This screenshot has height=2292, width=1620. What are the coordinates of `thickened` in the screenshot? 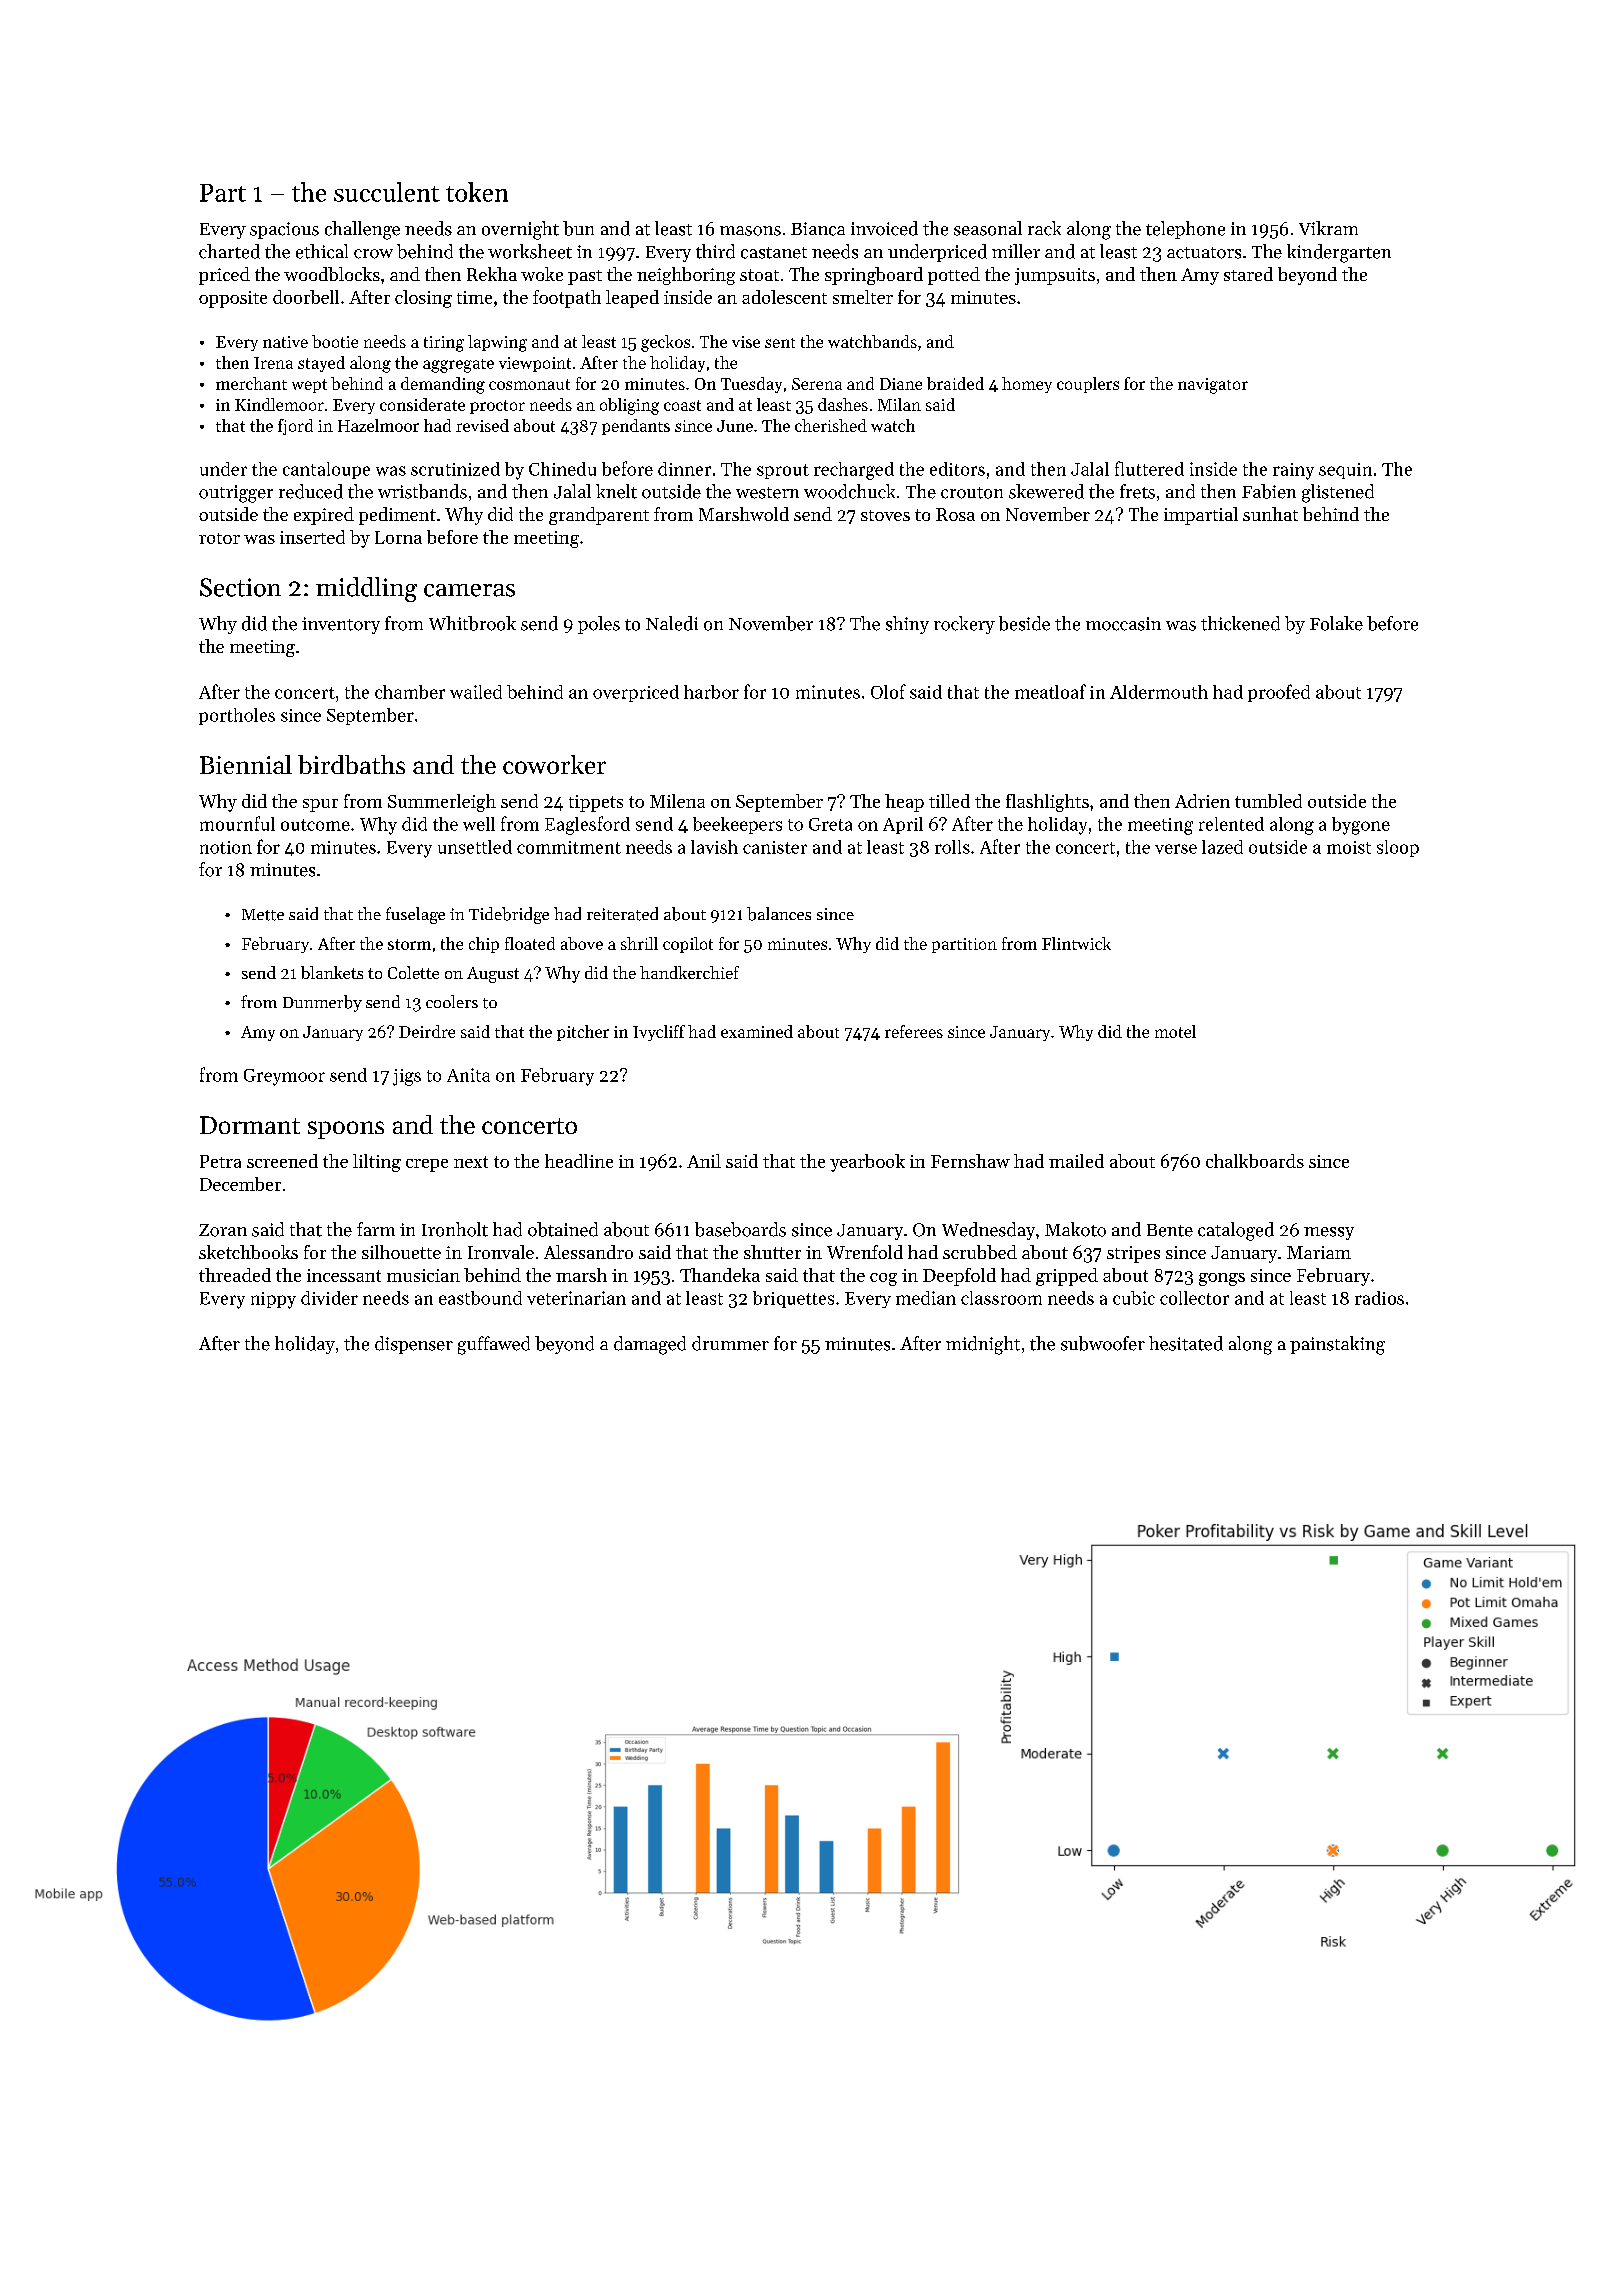 It's located at (1240, 623).
